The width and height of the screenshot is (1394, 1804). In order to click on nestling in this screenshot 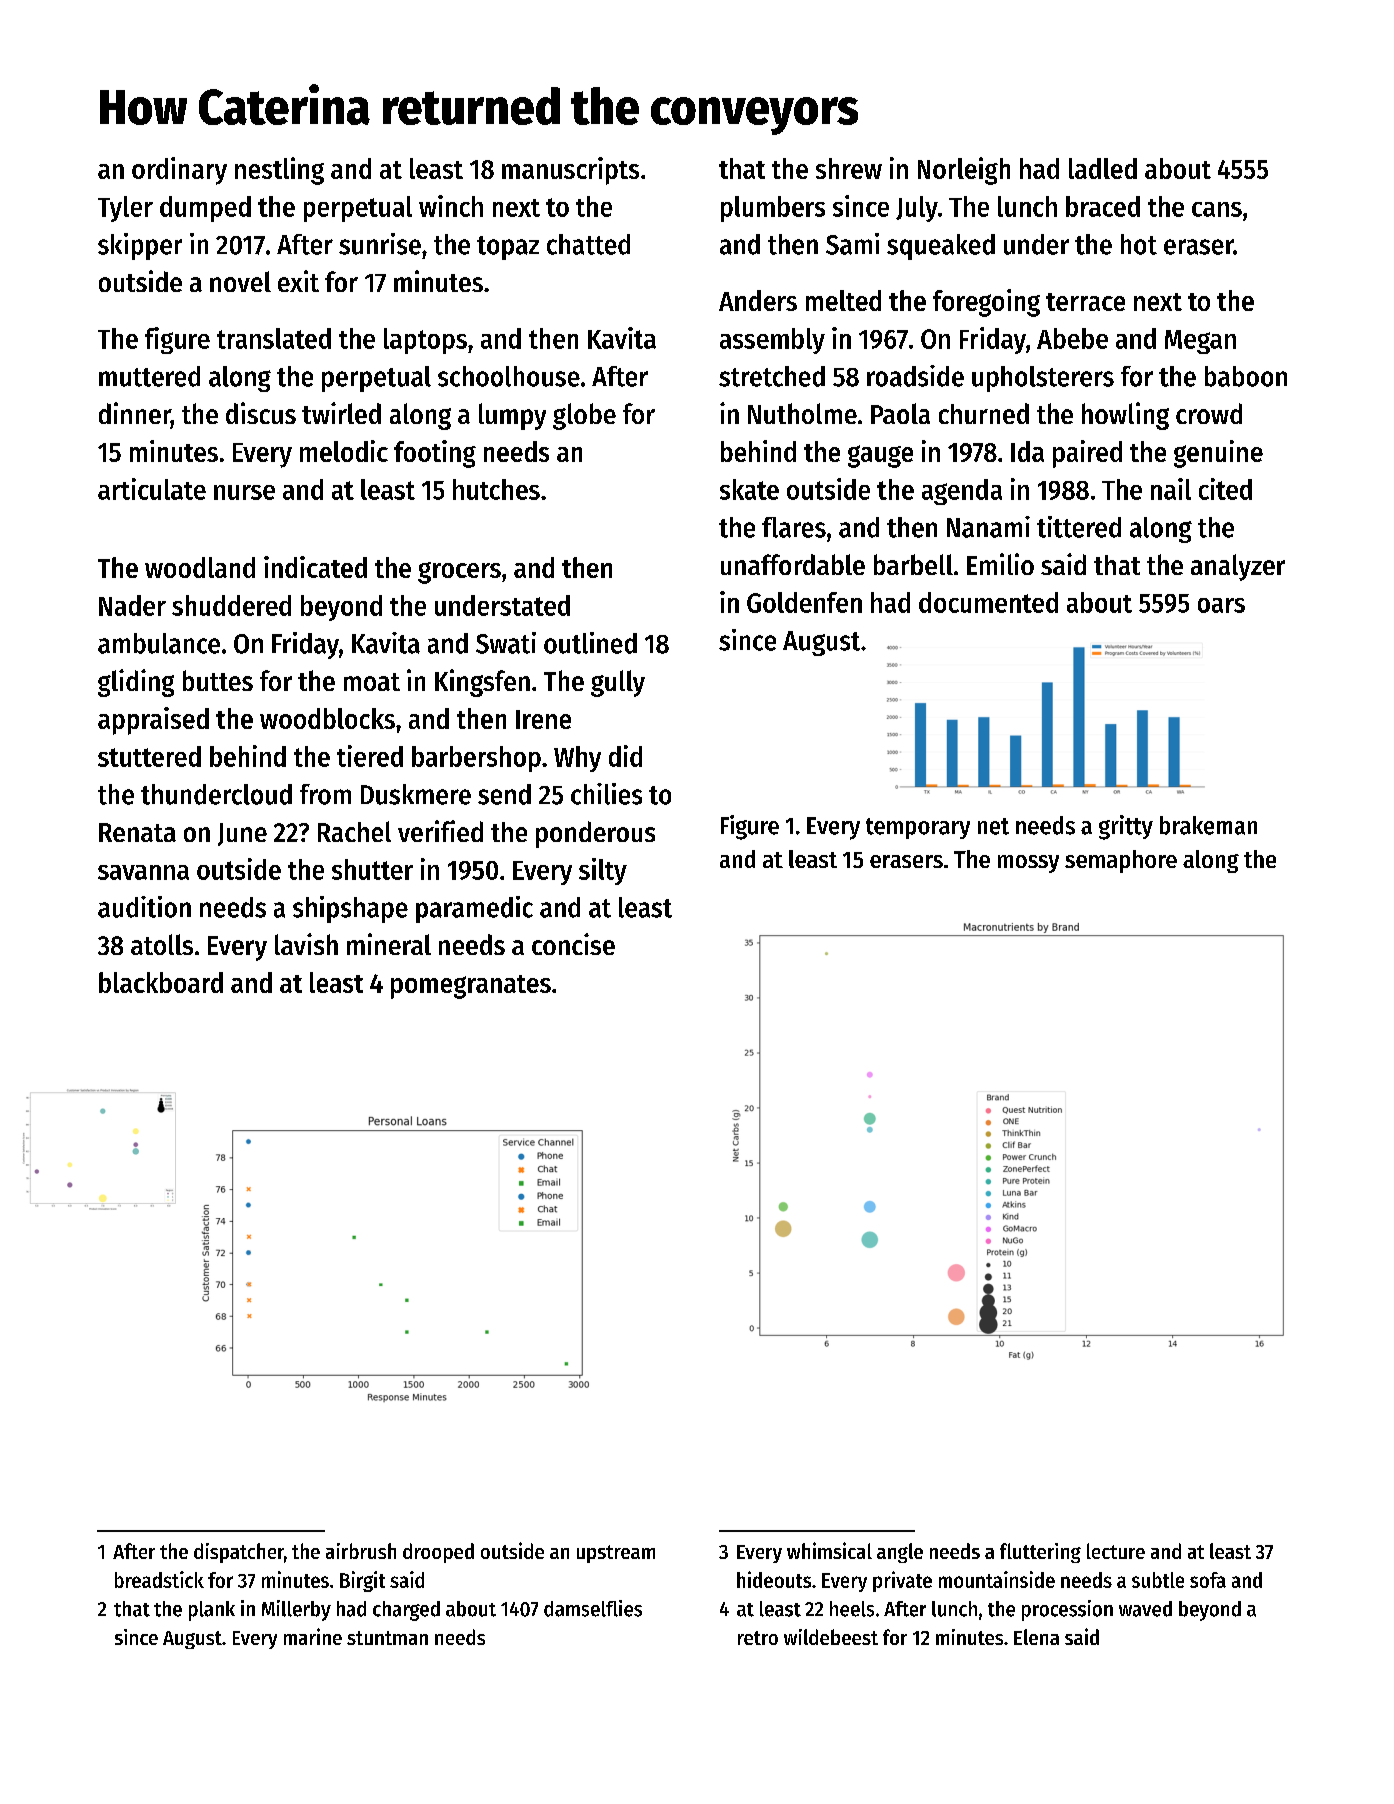, I will do `click(279, 171)`.
